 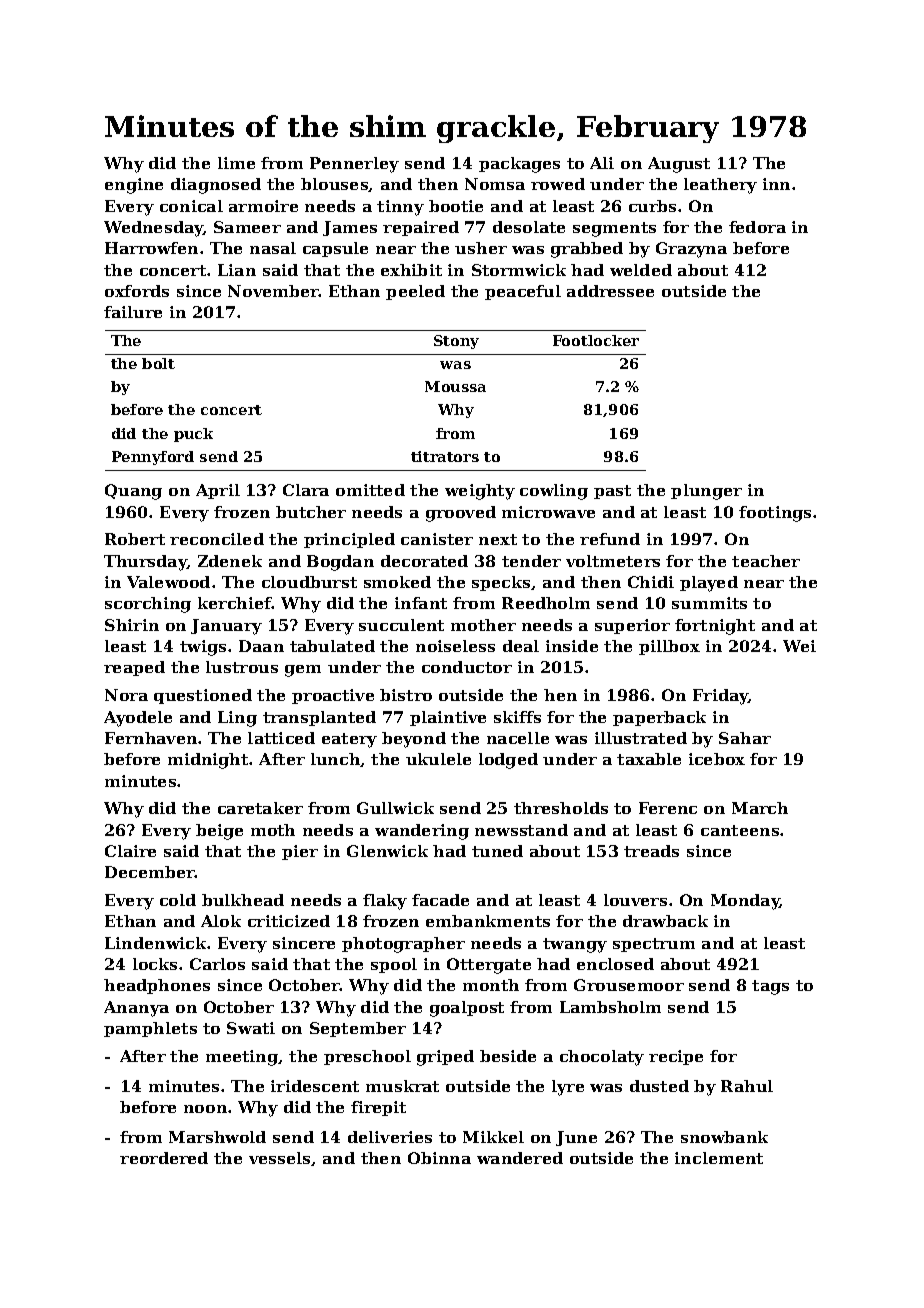 What do you see at coordinates (263, 206) in the page?
I see `armoire` at bounding box center [263, 206].
